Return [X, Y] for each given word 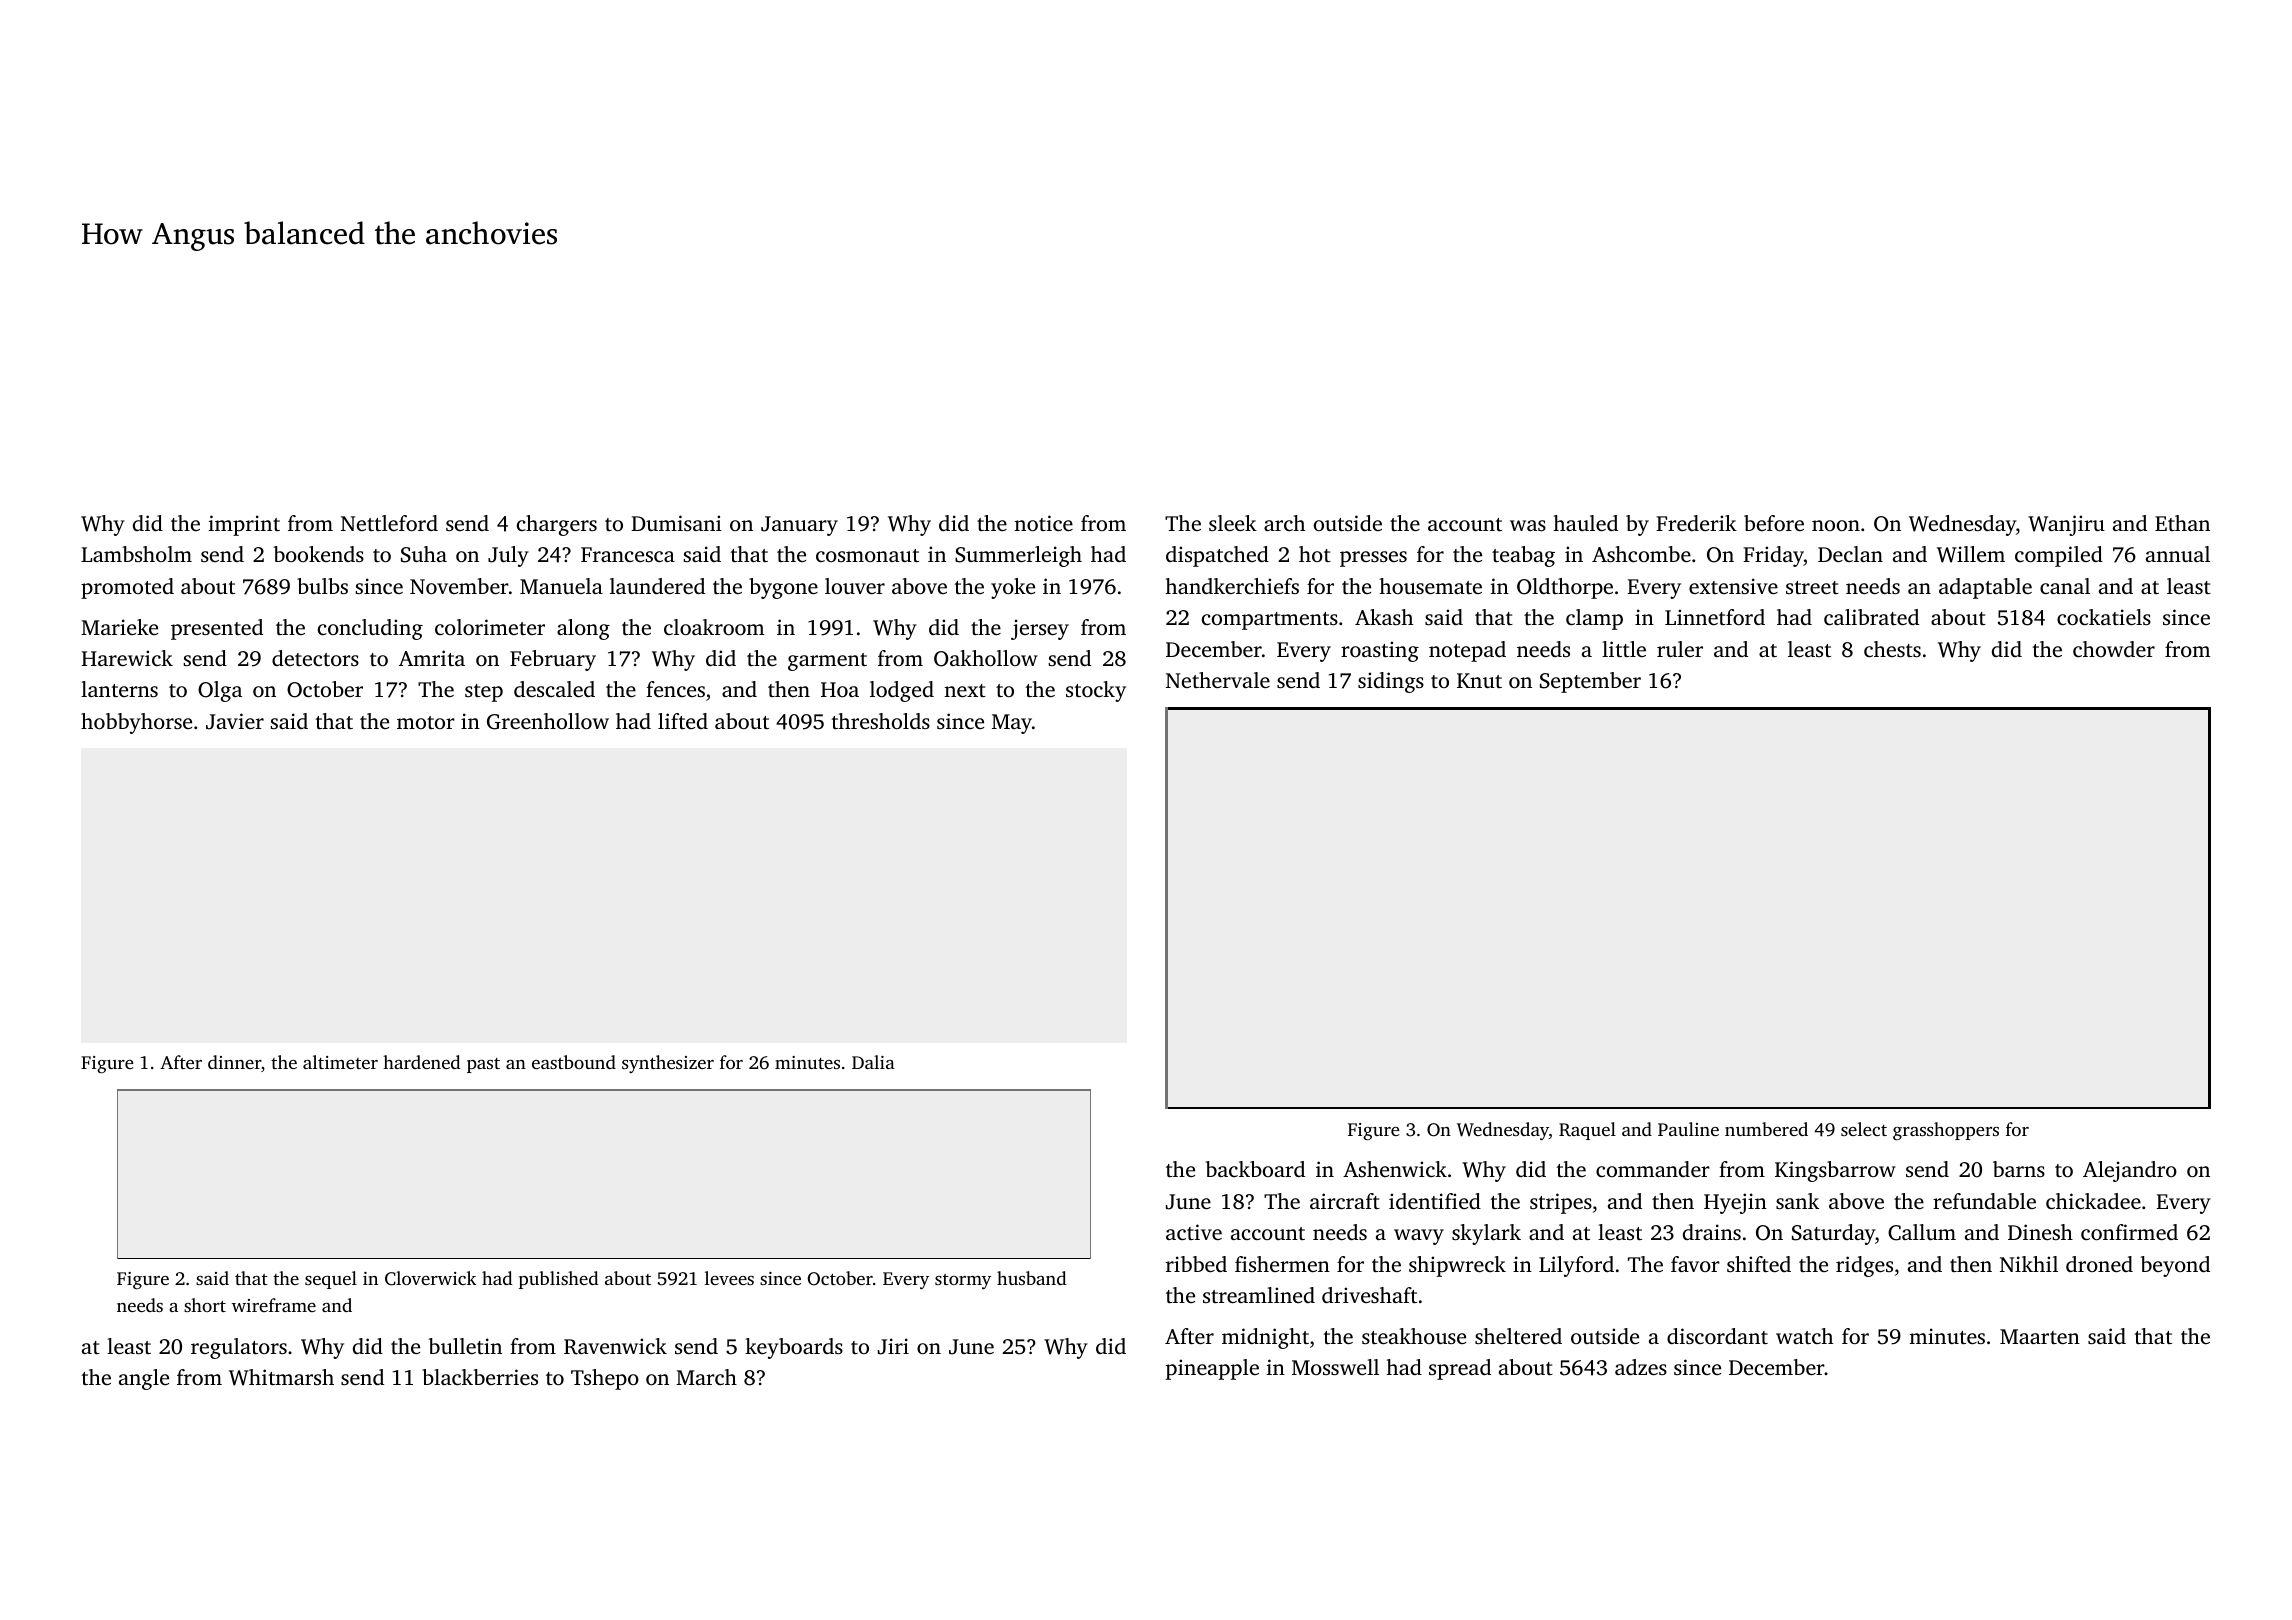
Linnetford [1715, 617]
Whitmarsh [281, 1377]
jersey [1040, 629]
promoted [127, 588]
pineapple [1212, 1369]
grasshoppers [1946, 1131]
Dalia [873, 1062]
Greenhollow [548, 721]
